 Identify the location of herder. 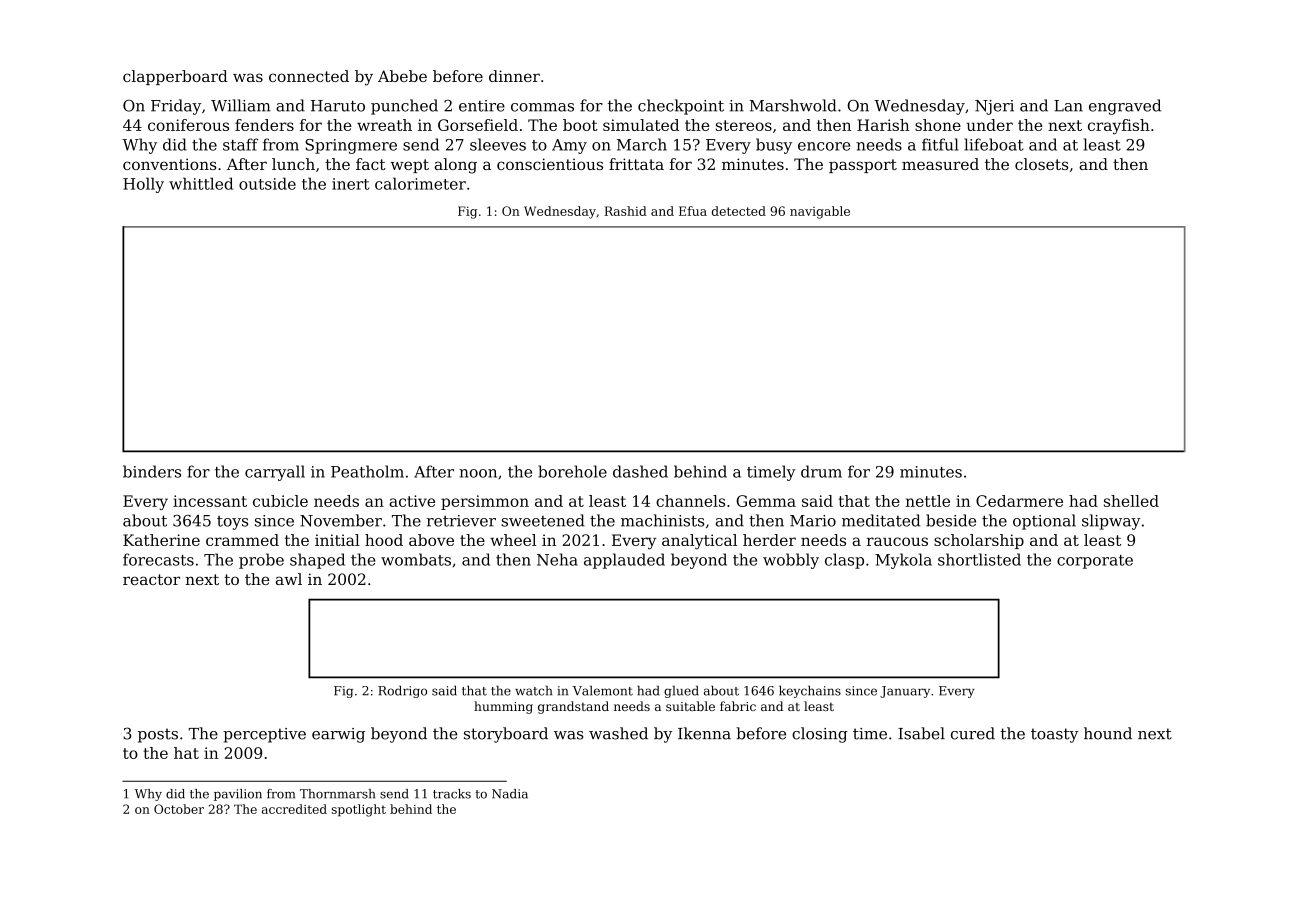
(769, 540).
